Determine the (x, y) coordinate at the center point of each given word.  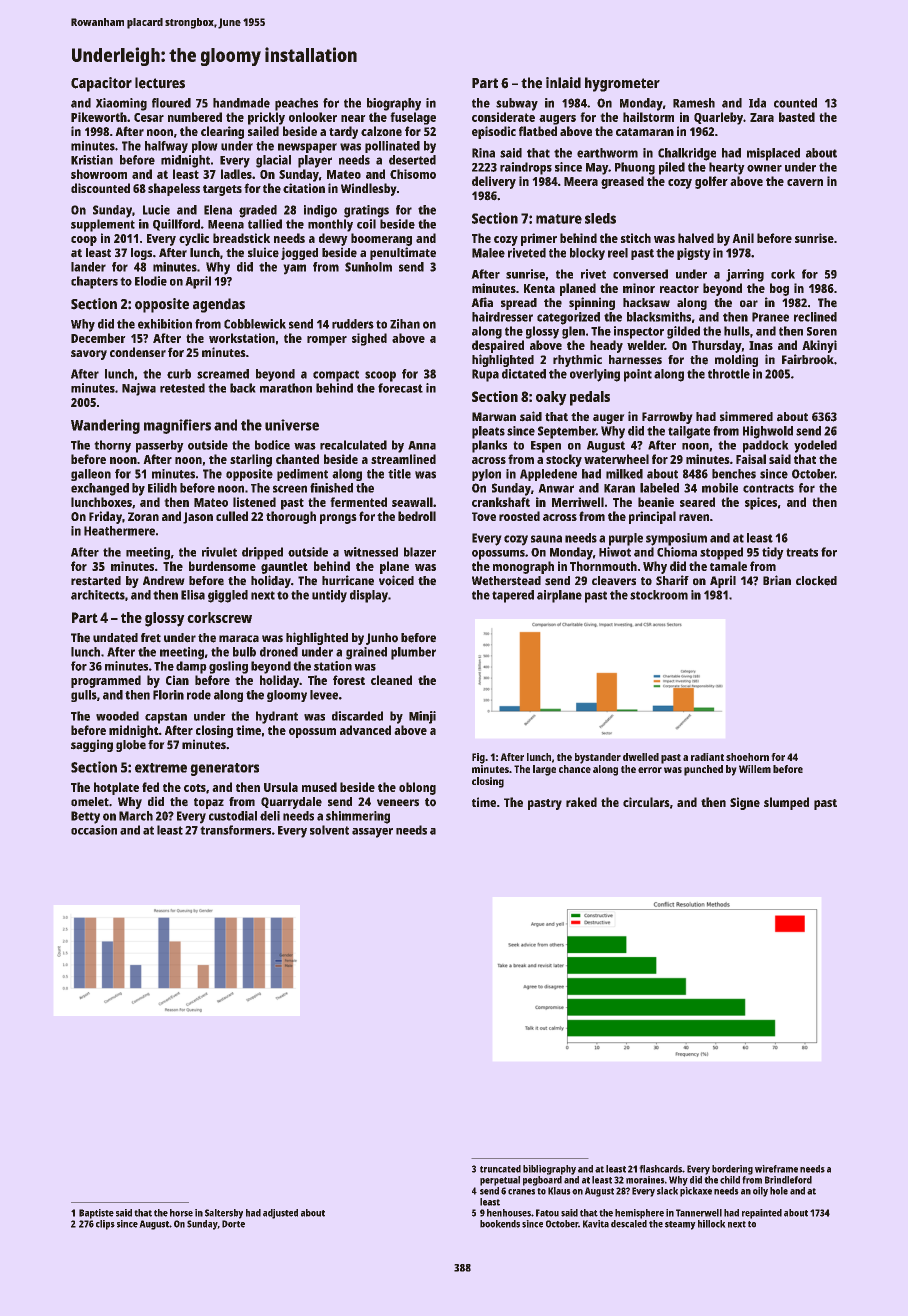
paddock (766, 446)
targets (222, 190)
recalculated (353, 445)
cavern (805, 182)
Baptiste (96, 1214)
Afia (482, 302)
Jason (198, 518)
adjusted (280, 1214)
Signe (745, 803)
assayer (372, 833)
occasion (94, 830)
